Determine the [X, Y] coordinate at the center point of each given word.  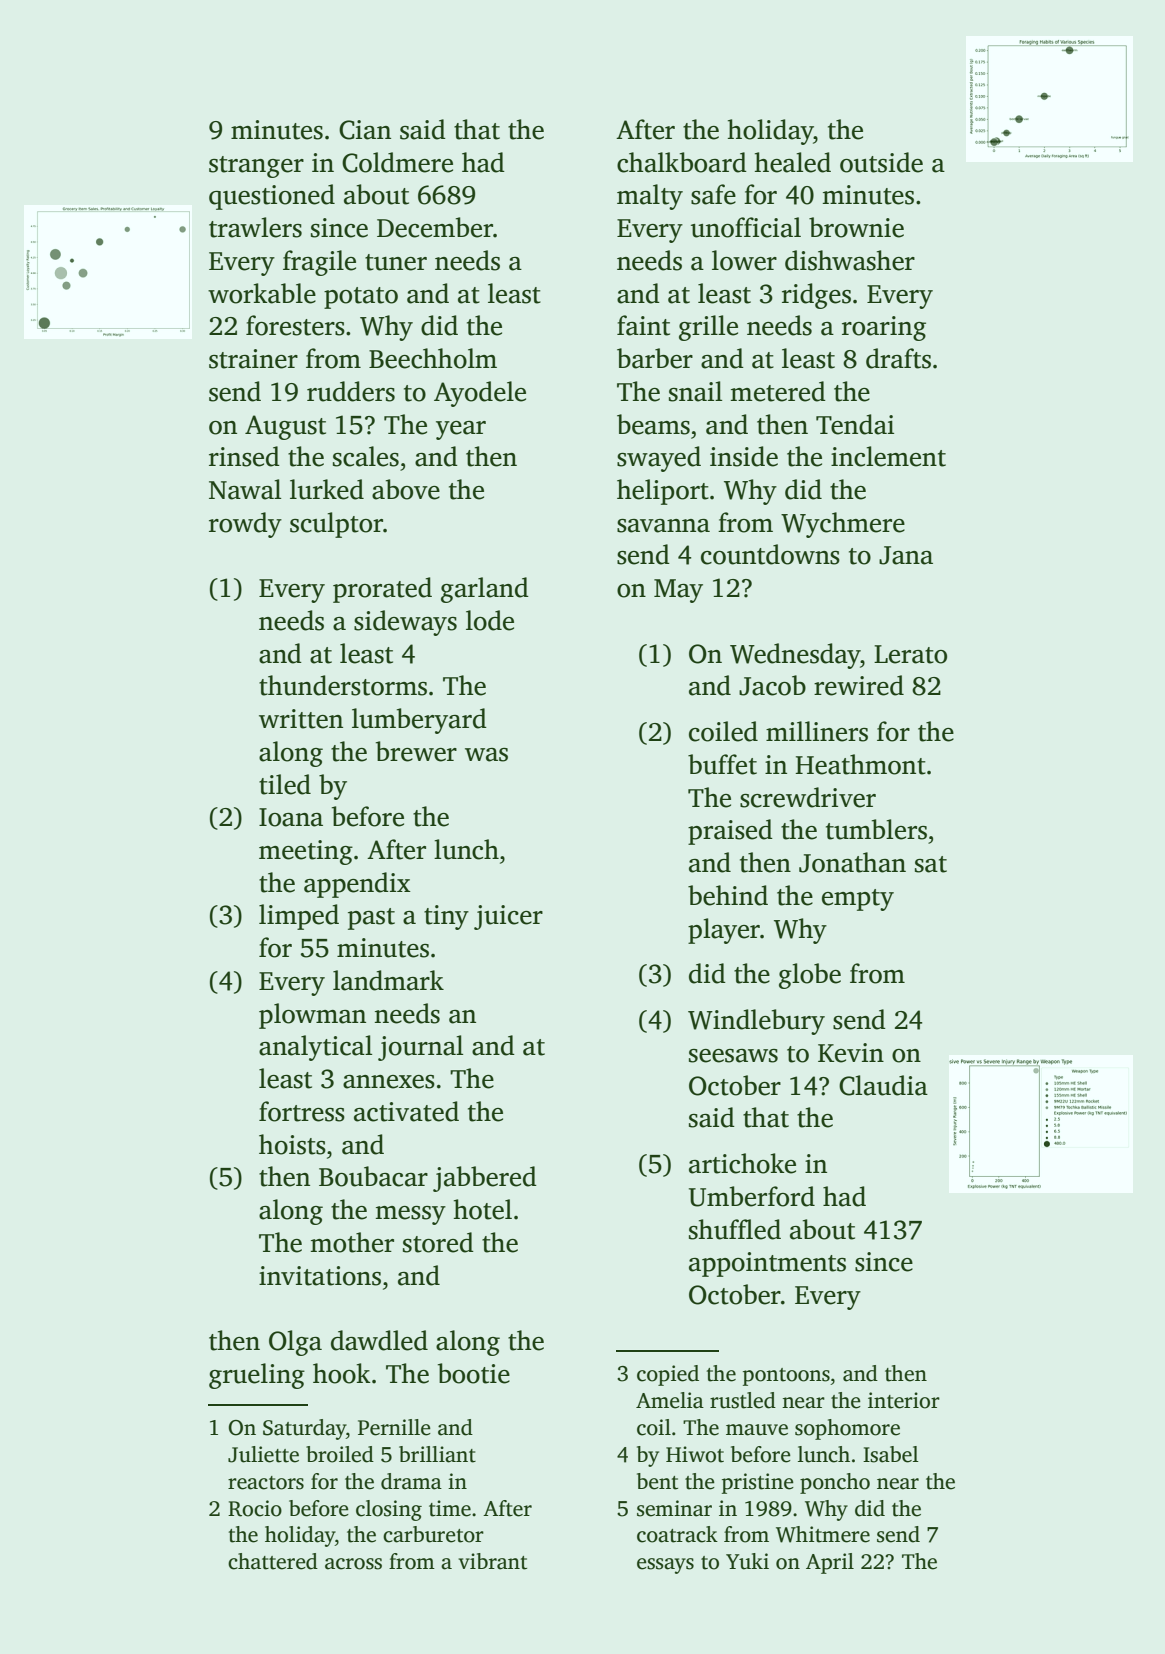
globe [810, 976]
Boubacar [373, 1176]
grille [708, 328]
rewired [859, 685]
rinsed [244, 456]
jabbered [485, 1179]
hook [342, 1373]
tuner [396, 262]
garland [485, 590]
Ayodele [480, 394]
